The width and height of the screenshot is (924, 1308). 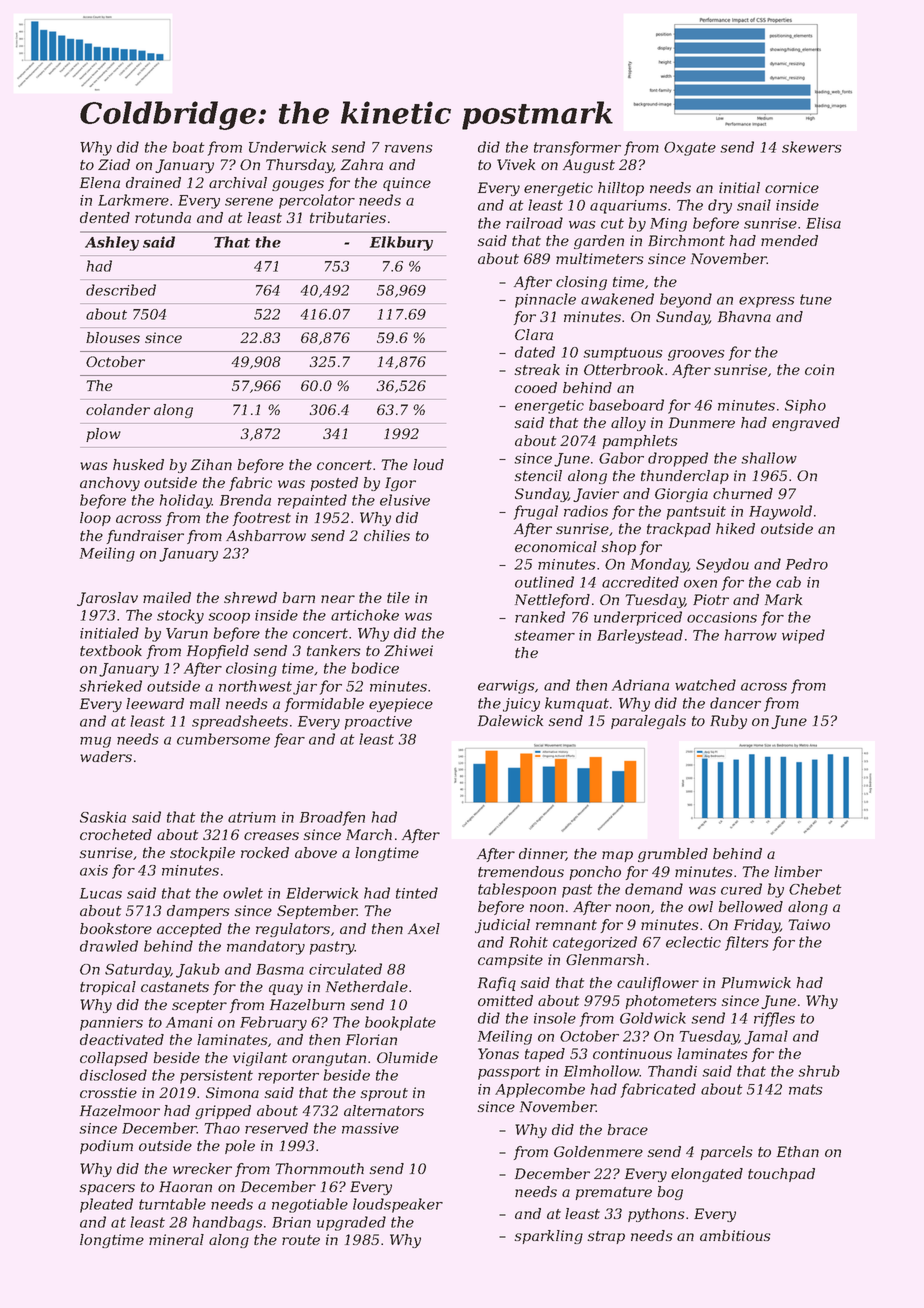 I want to click on route, so click(x=301, y=1240).
